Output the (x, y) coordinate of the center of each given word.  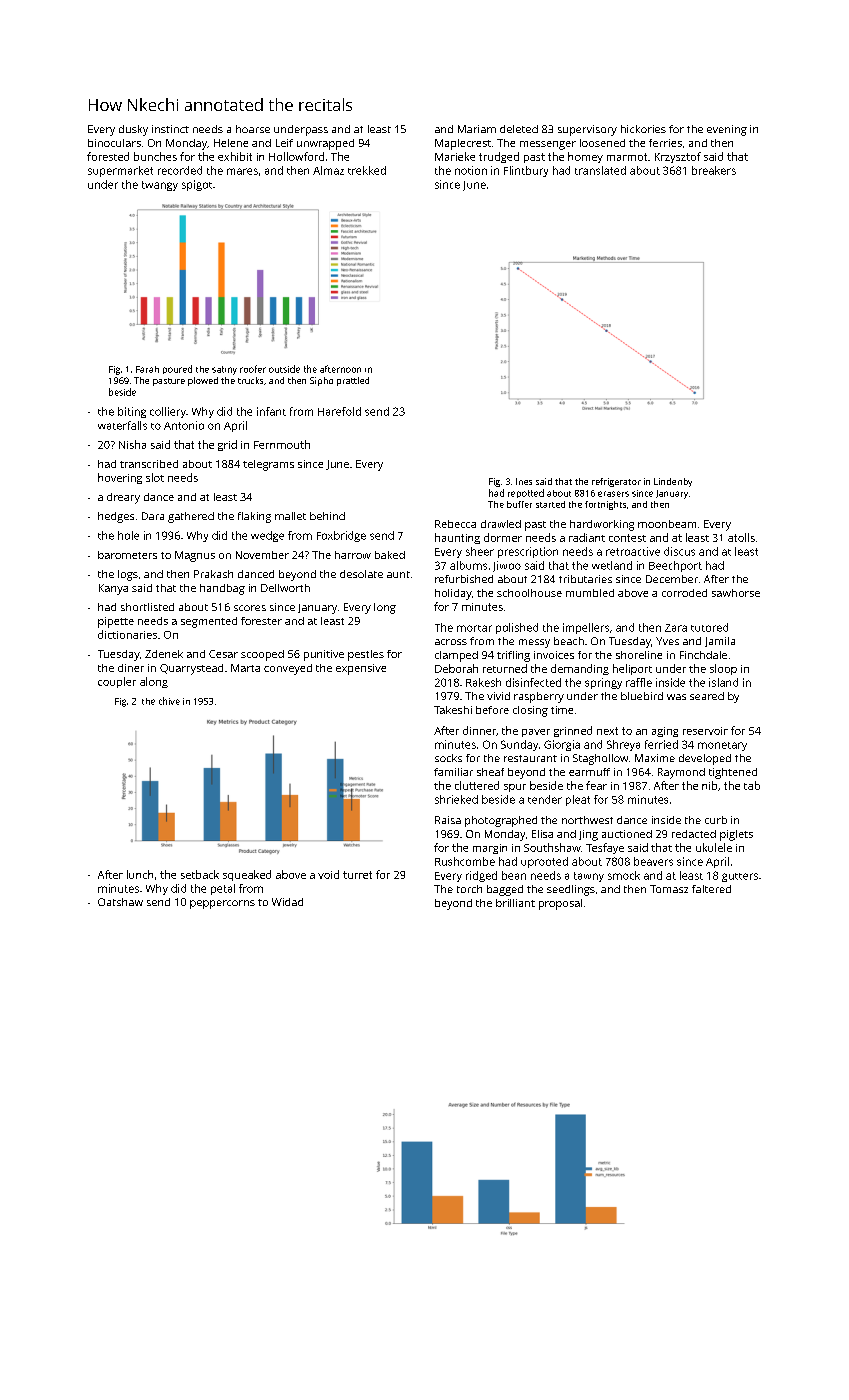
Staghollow (600, 759)
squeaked (247, 875)
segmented (209, 622)
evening (727, 130)
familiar (453, 772)
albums (468, 565)
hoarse (253, 129)
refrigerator (616, 482)
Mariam (477, 129)
